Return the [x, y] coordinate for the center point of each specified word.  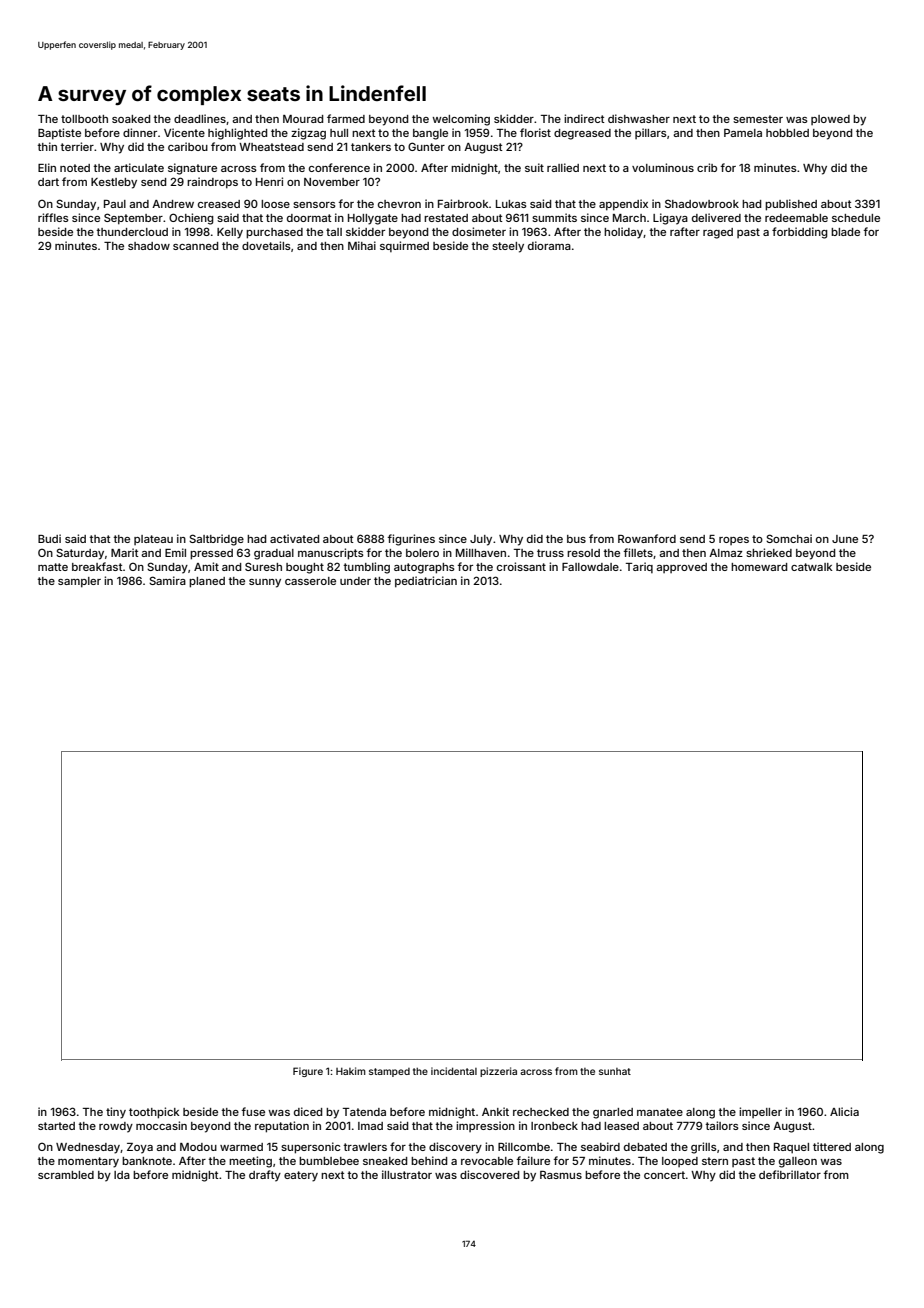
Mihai [362, 245]
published [791, 205]
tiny [116, 1113]
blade [845, 232]
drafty [265, 1176]
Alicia [844, 1111]
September [133, 219]
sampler [79, 582]
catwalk [812, 567]
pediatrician [426, 582]
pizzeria [498, 1072]
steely [508, 247]
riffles [53, 217]
